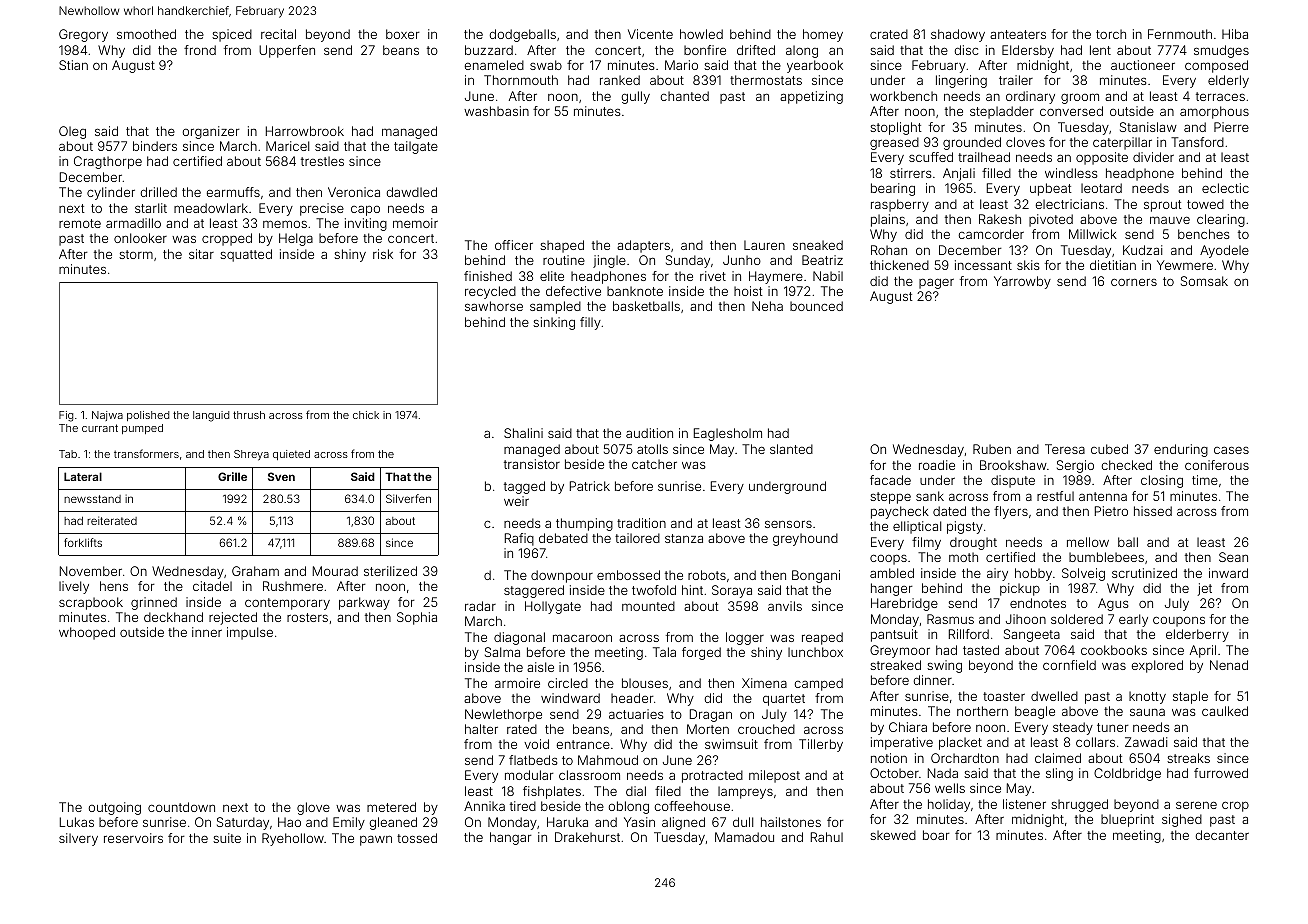 The height and width of the page is (924, 1308). What do you see at coordinates (1181, 450) in the page?
I see `enduring` at bounding box center [1181, 450].
